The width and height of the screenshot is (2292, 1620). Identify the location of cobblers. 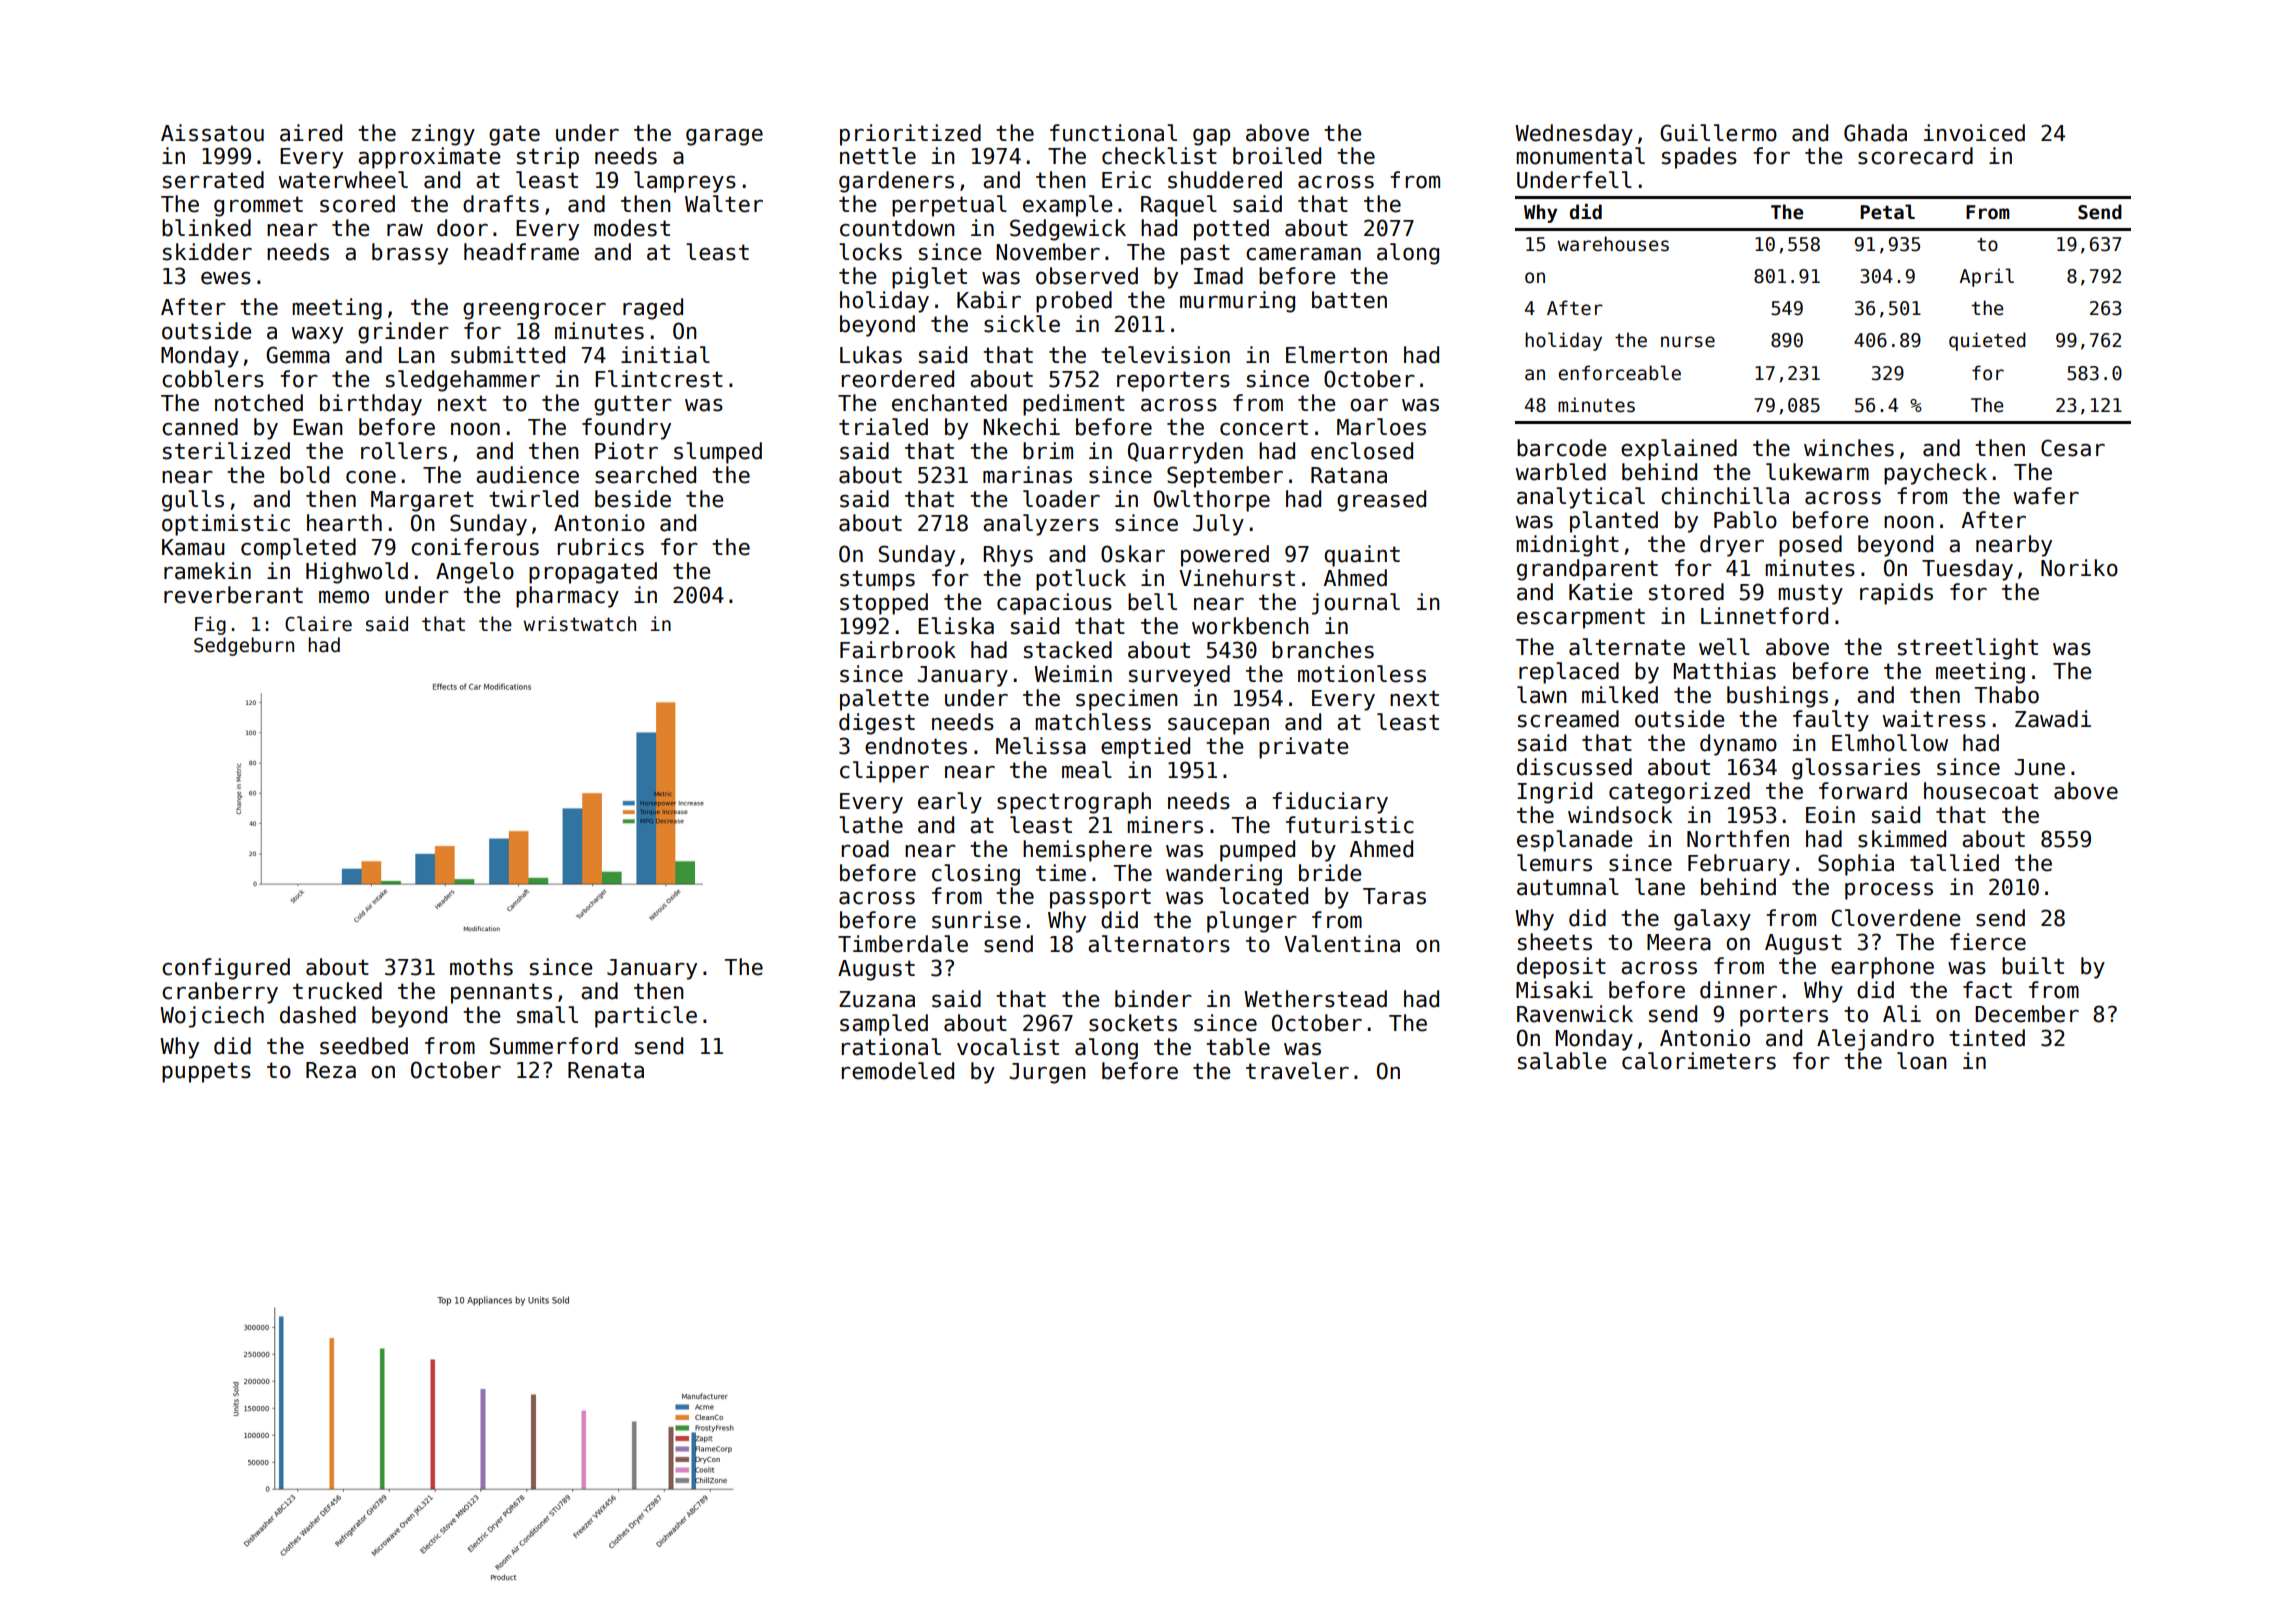
(213, 379).
